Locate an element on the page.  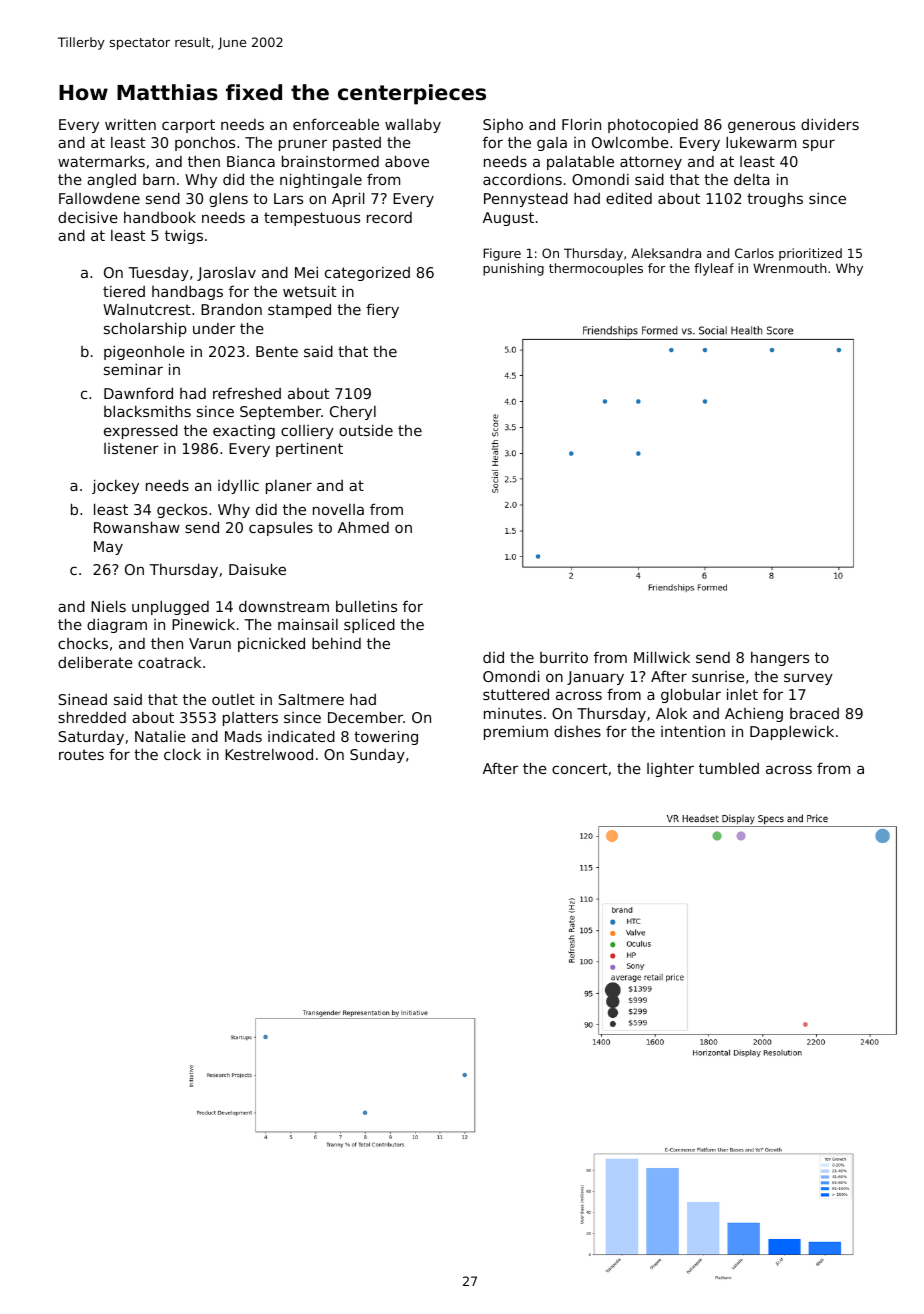
decisive is located at coordinates (88, 217).
